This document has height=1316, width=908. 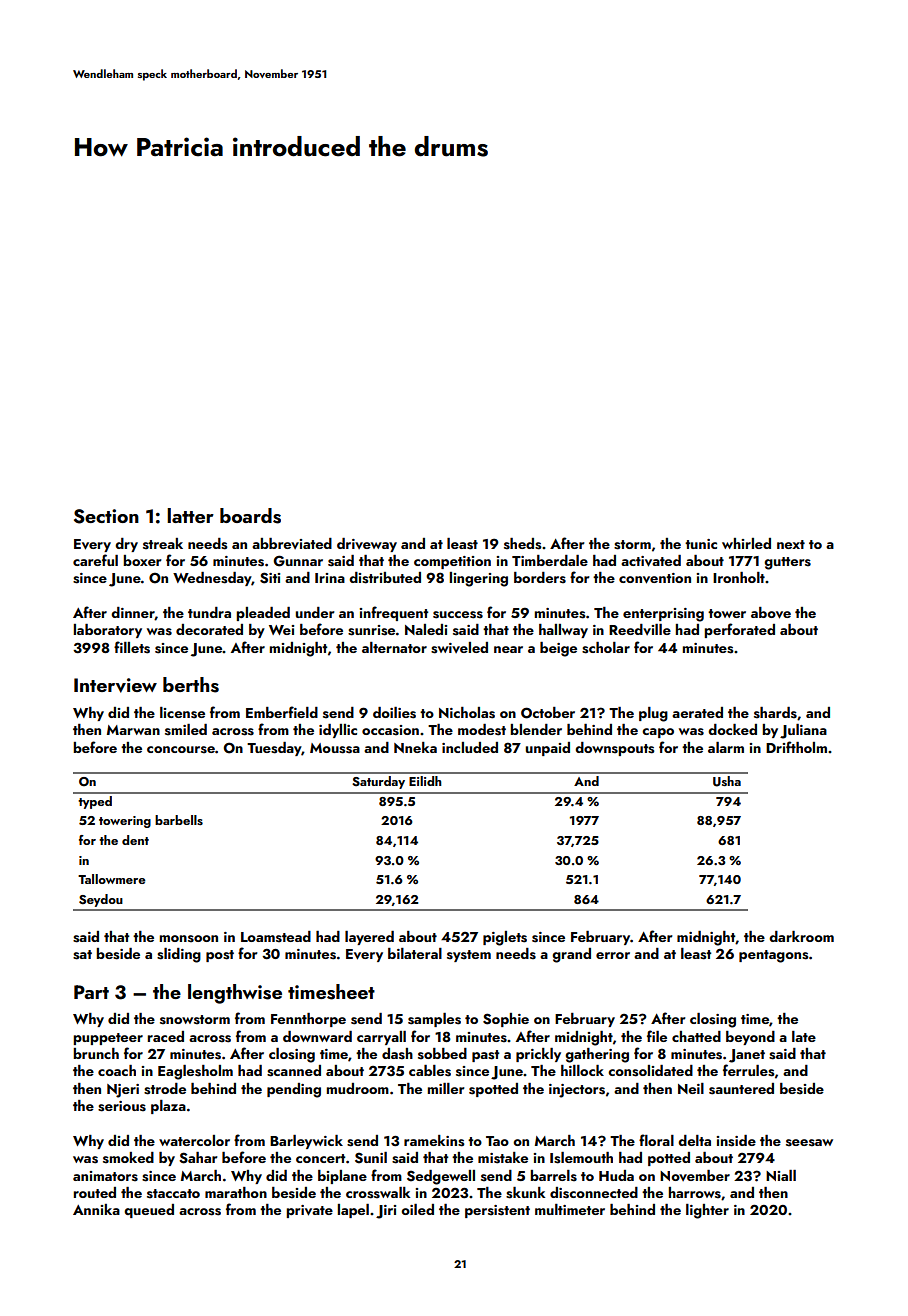 What do you see at coordinates (651, 561) in the document?
I see `activated` at bounding box center [651, 561].
